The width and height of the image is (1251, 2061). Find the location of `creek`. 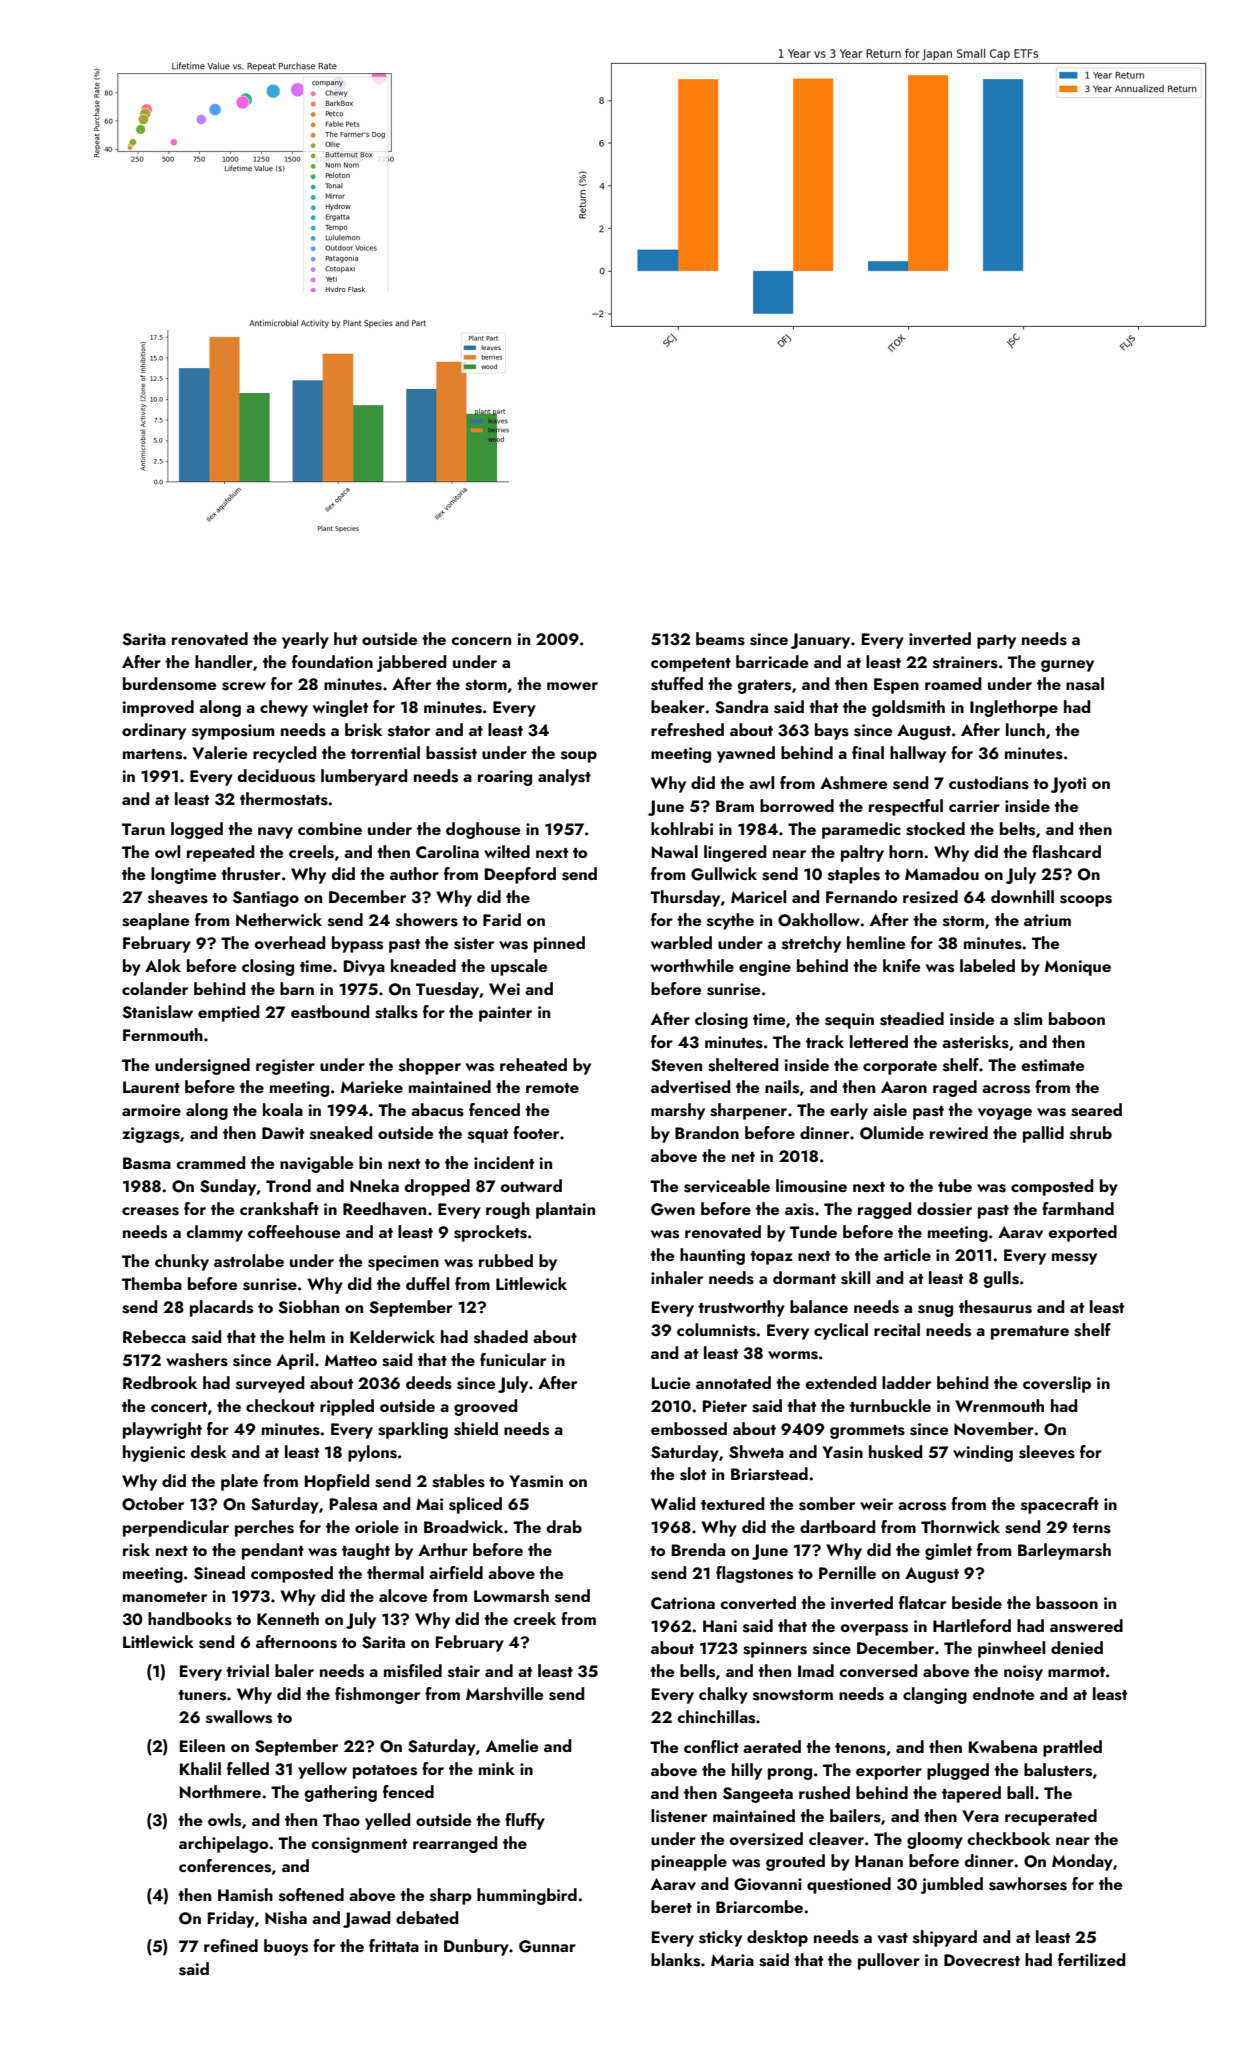

creek is located at coordinates (534, 1618).
